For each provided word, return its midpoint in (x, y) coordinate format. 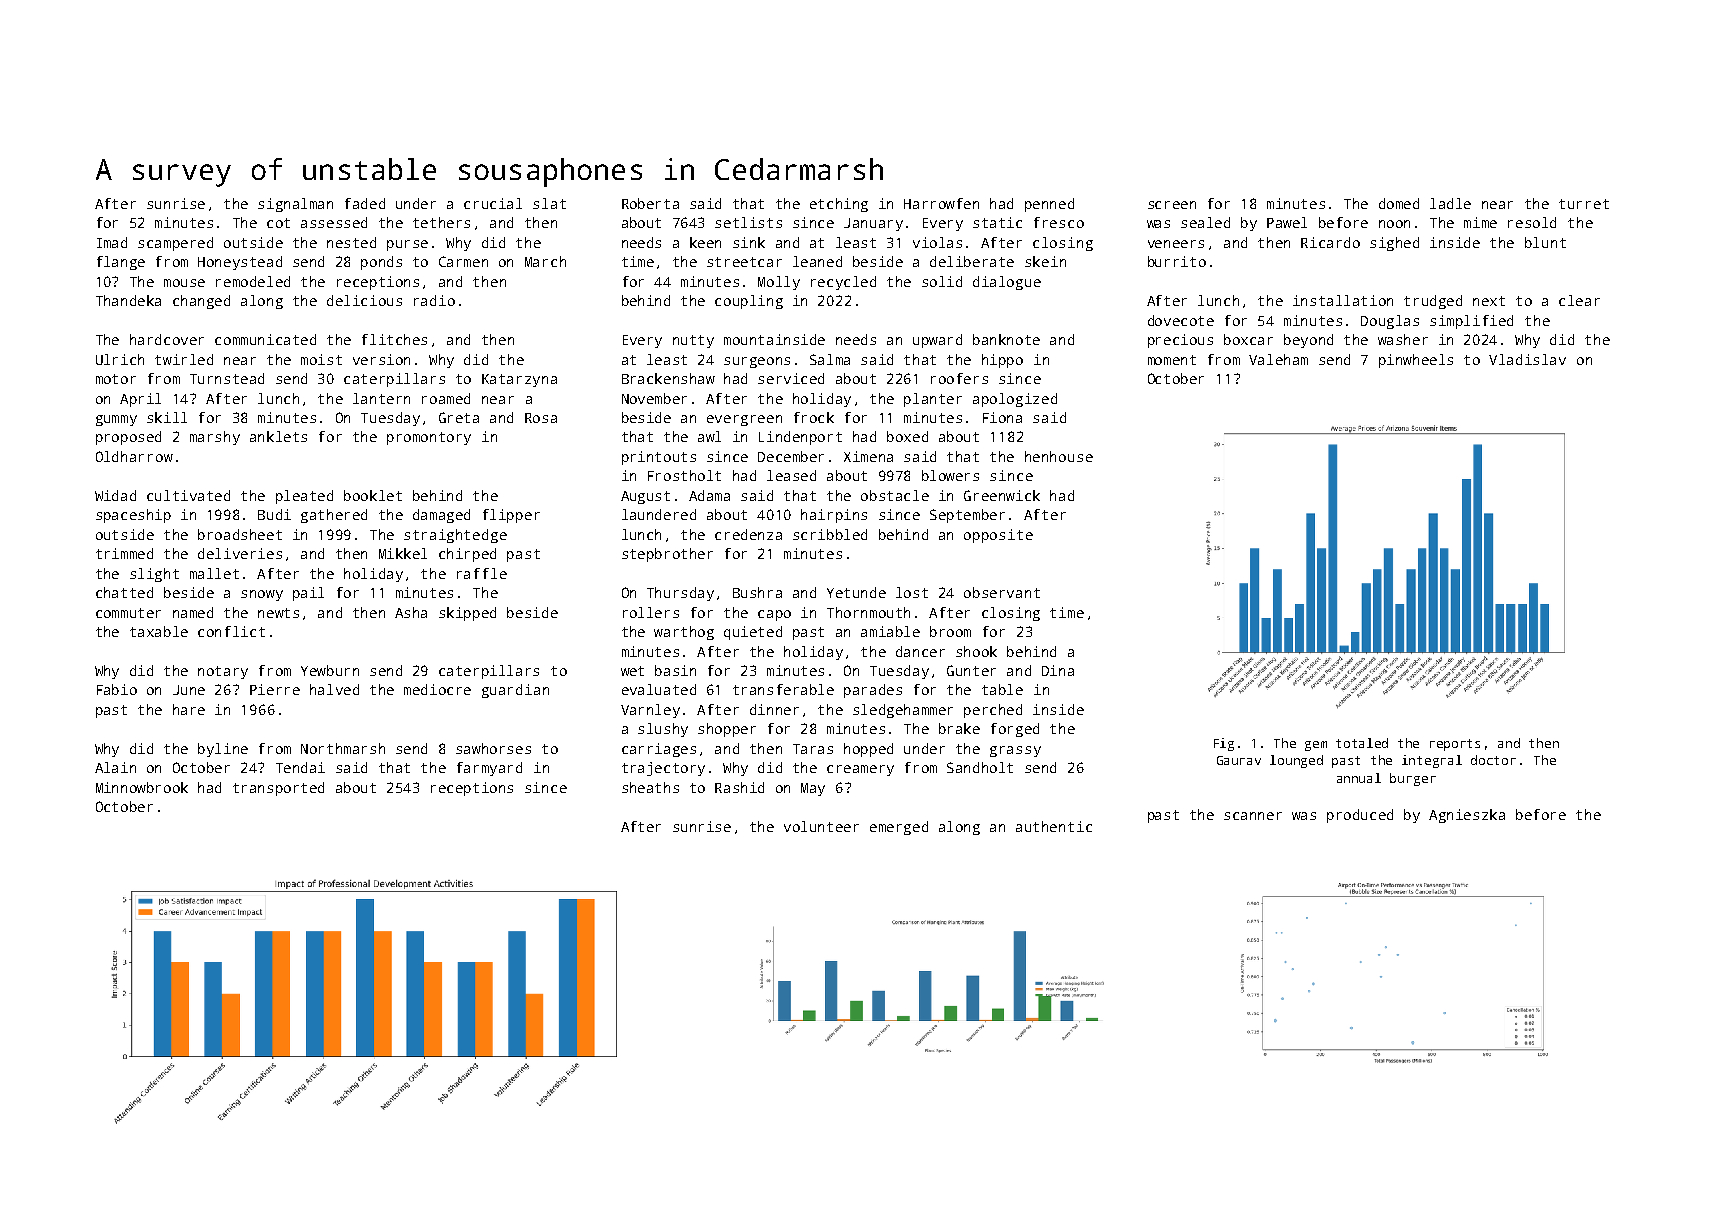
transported (278, 789)
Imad (112, 242)
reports (1455, 745)
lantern (381, 398)
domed (1399, 203)
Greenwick (1002, 495)
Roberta (650, 203)
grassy (1015, 751)
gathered (334, 516)
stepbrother (667, 555)
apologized (1015, 400)
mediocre (437, 689)
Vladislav (1527, 359)
